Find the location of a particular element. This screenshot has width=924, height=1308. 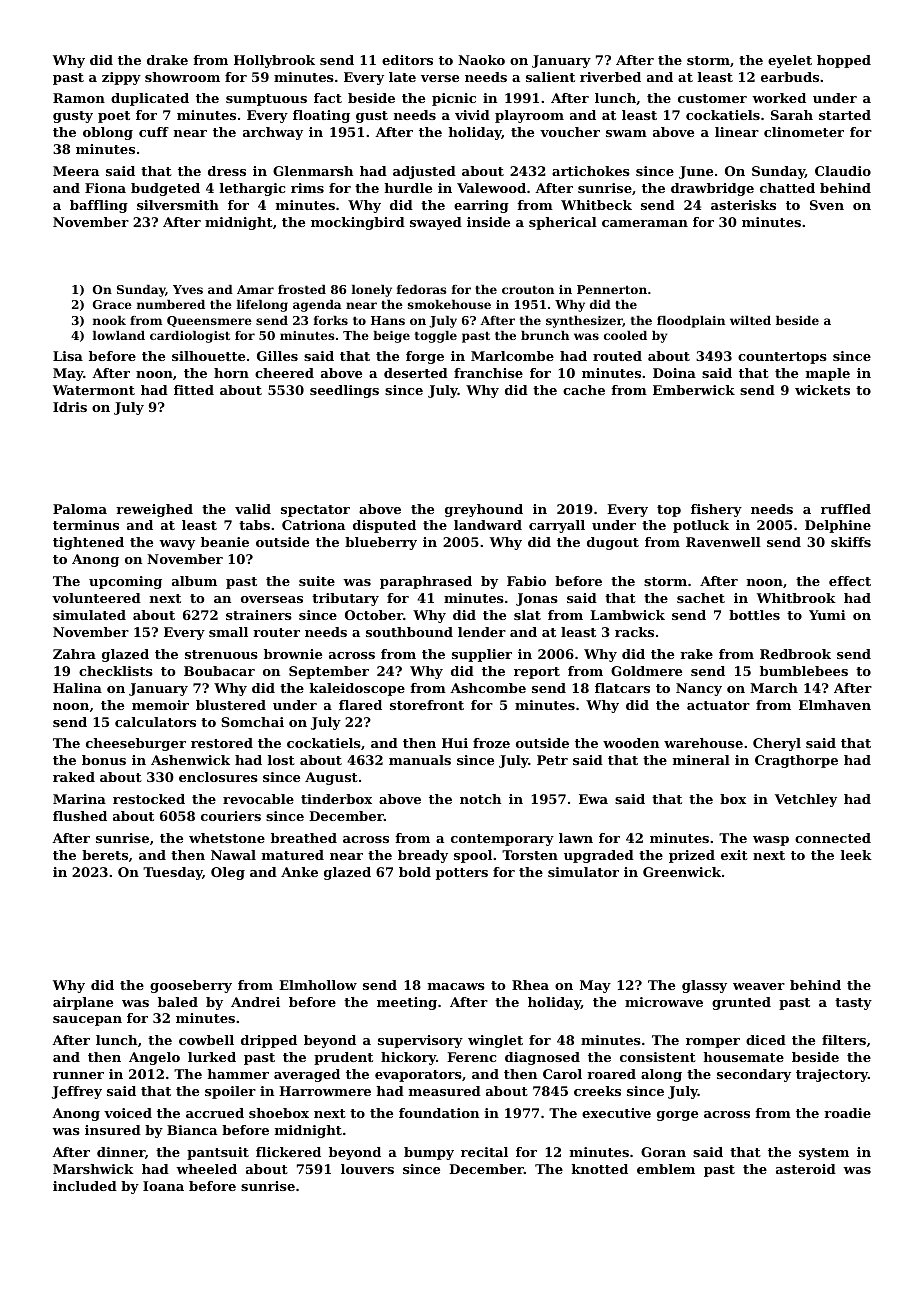

lifelong is located at coordinates (262, 306).
